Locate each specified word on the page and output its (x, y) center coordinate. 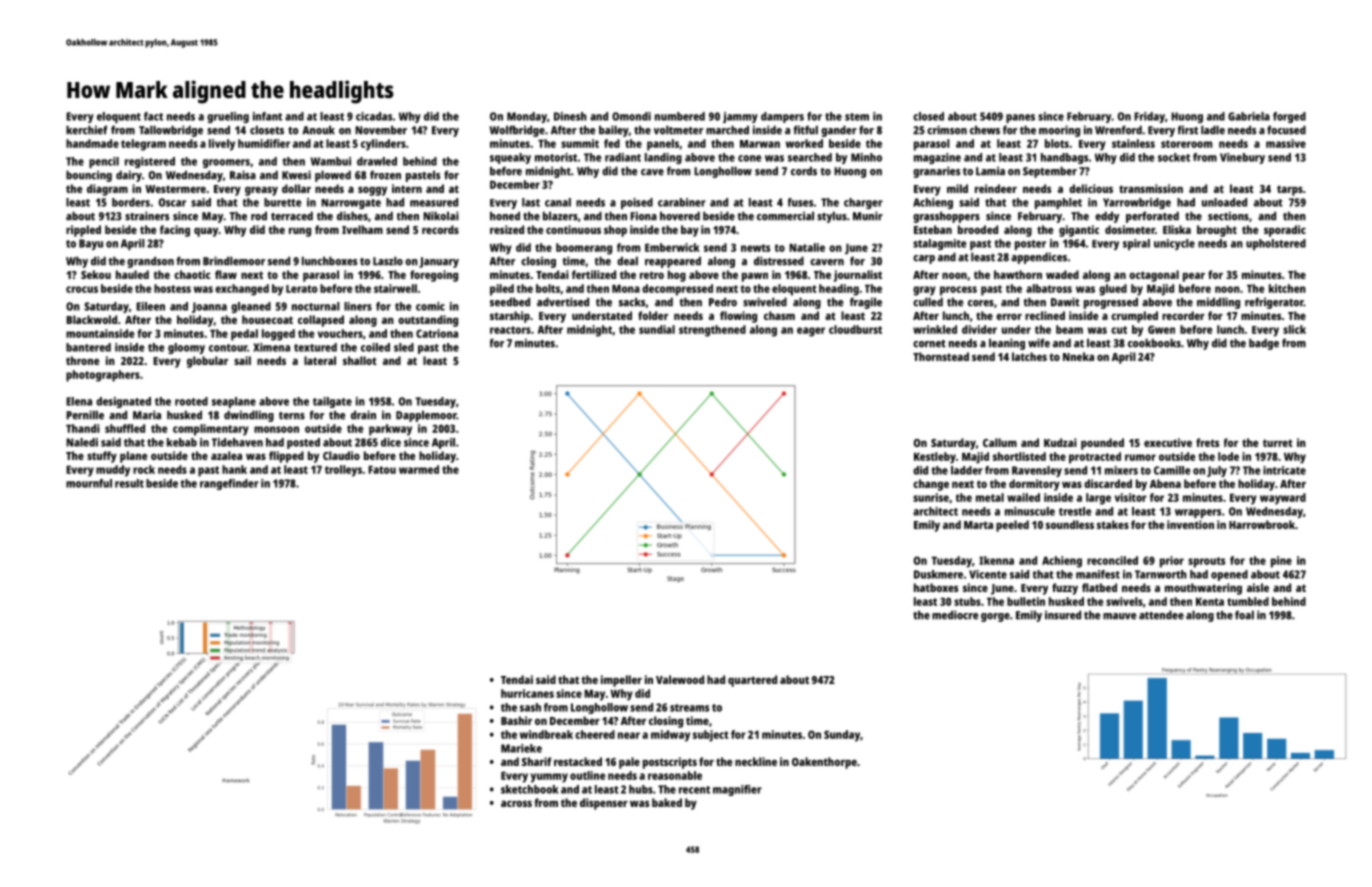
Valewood (680, 679)
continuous (573, 229)
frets (1207, 442)
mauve (1119, 616)
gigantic (1079, 231)
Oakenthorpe (824, 763)
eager (811, 332)
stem (857, 117)
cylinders (383, 145)
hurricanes (527, 693)
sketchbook (529, 789)
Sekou (96, 274)
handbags (1064, 158)
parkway (390, 430)
